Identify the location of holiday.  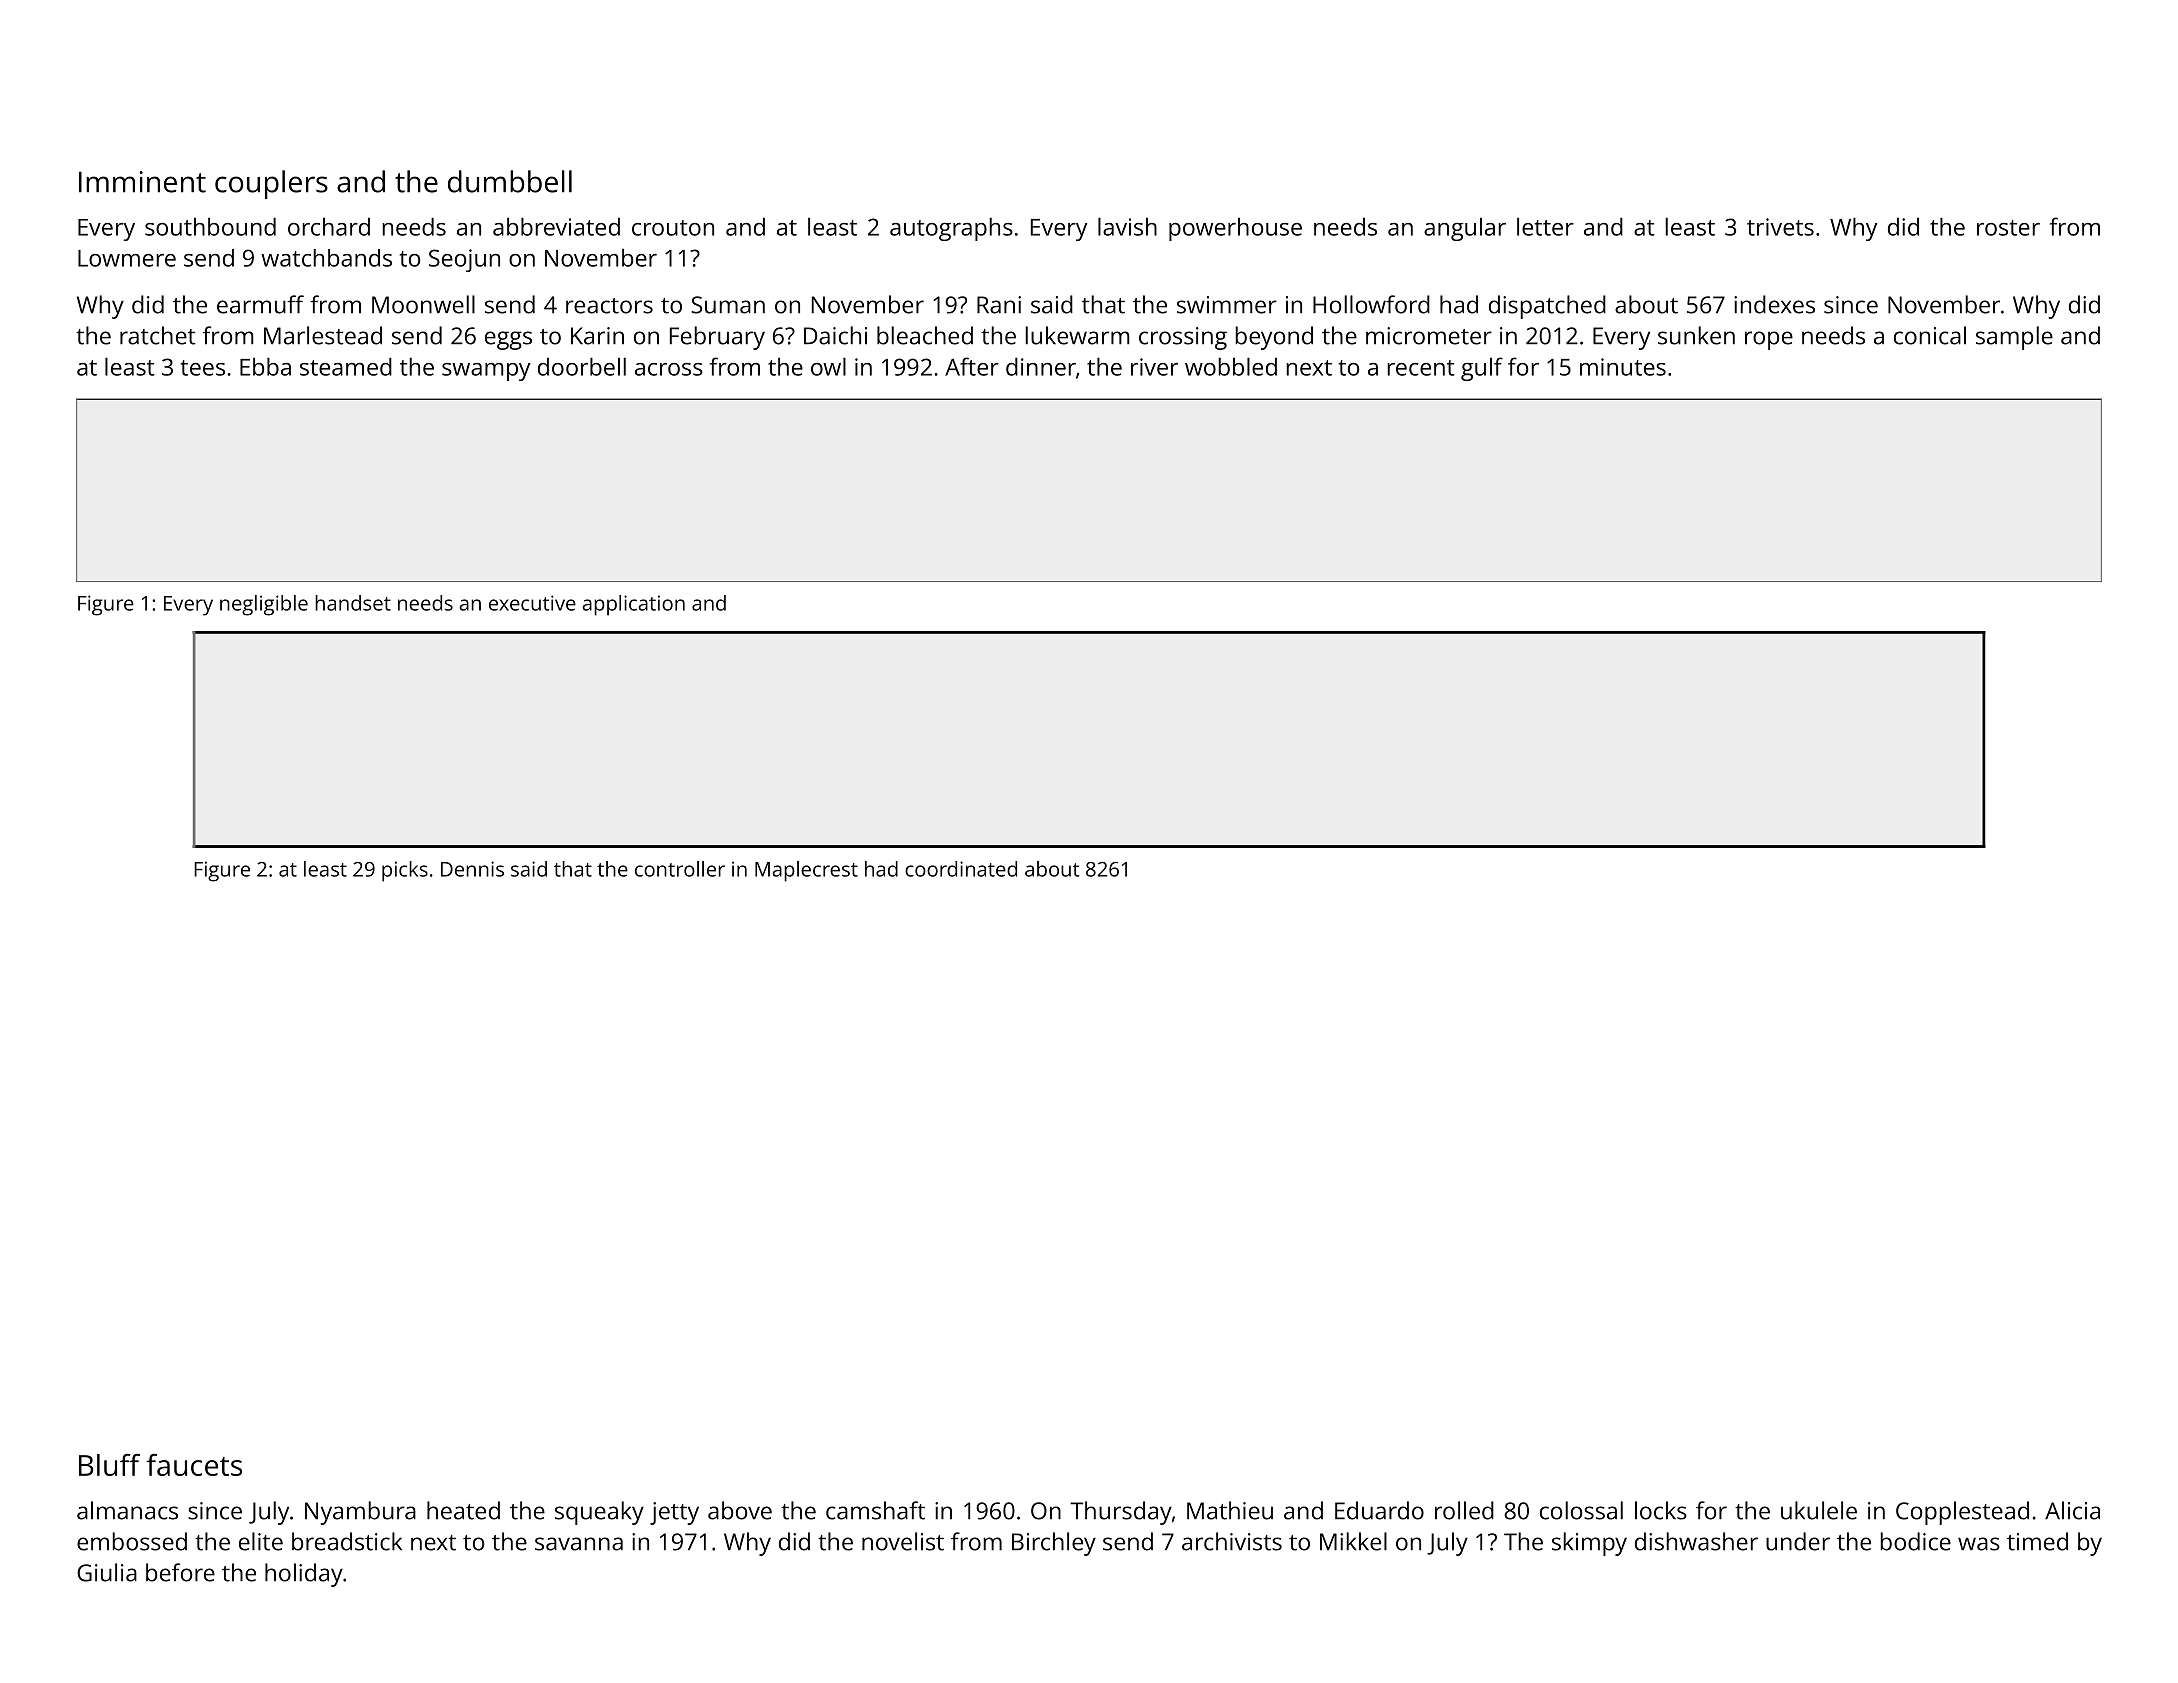
(304, 1575).
